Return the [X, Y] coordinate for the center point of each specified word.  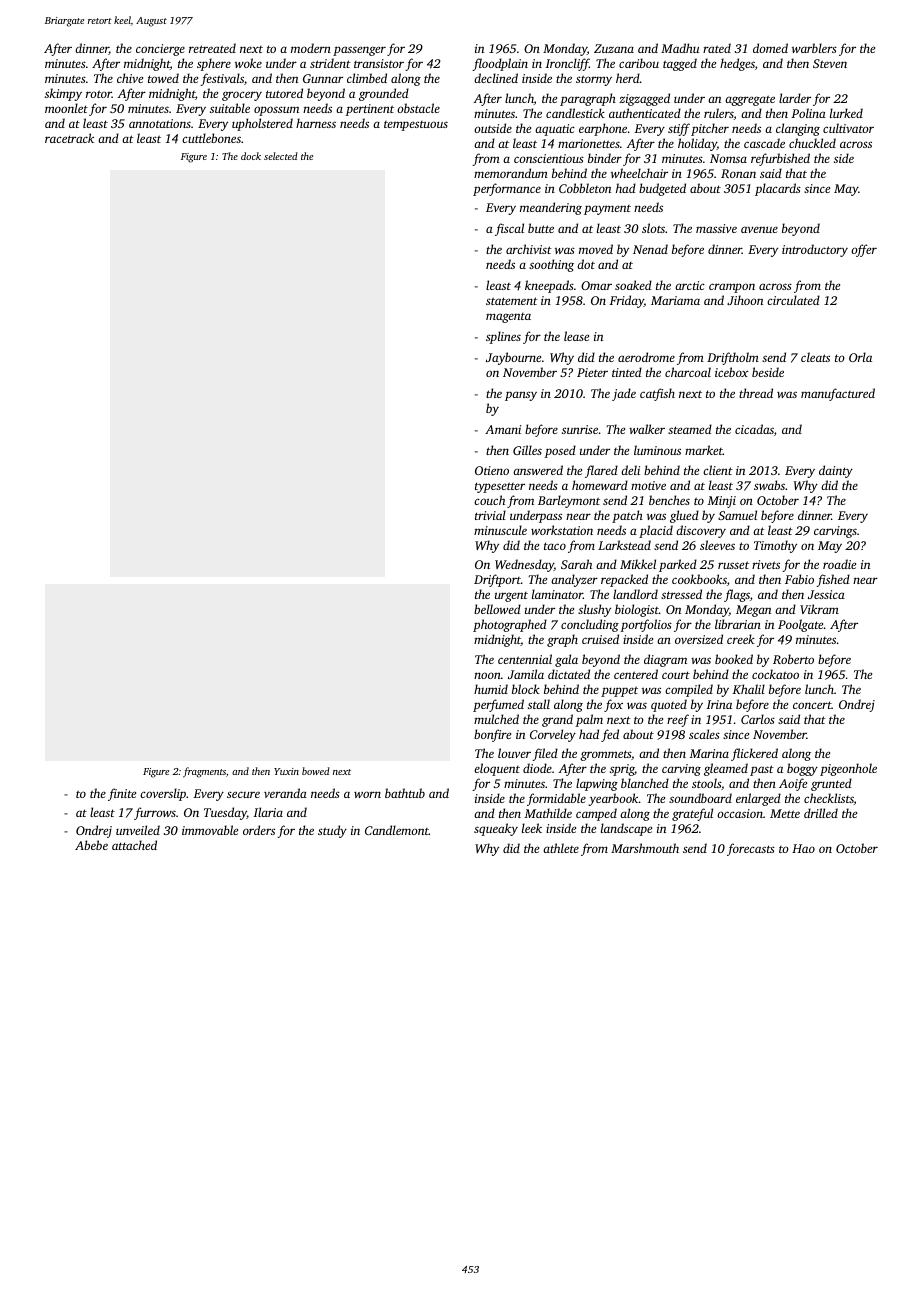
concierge [160, 50]
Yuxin [286, 771]
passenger [359, 51]
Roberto [793, 659]
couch [489, 500]
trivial [490, 515]
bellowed [497, 609]
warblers [814, 48]
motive [648, 485]
